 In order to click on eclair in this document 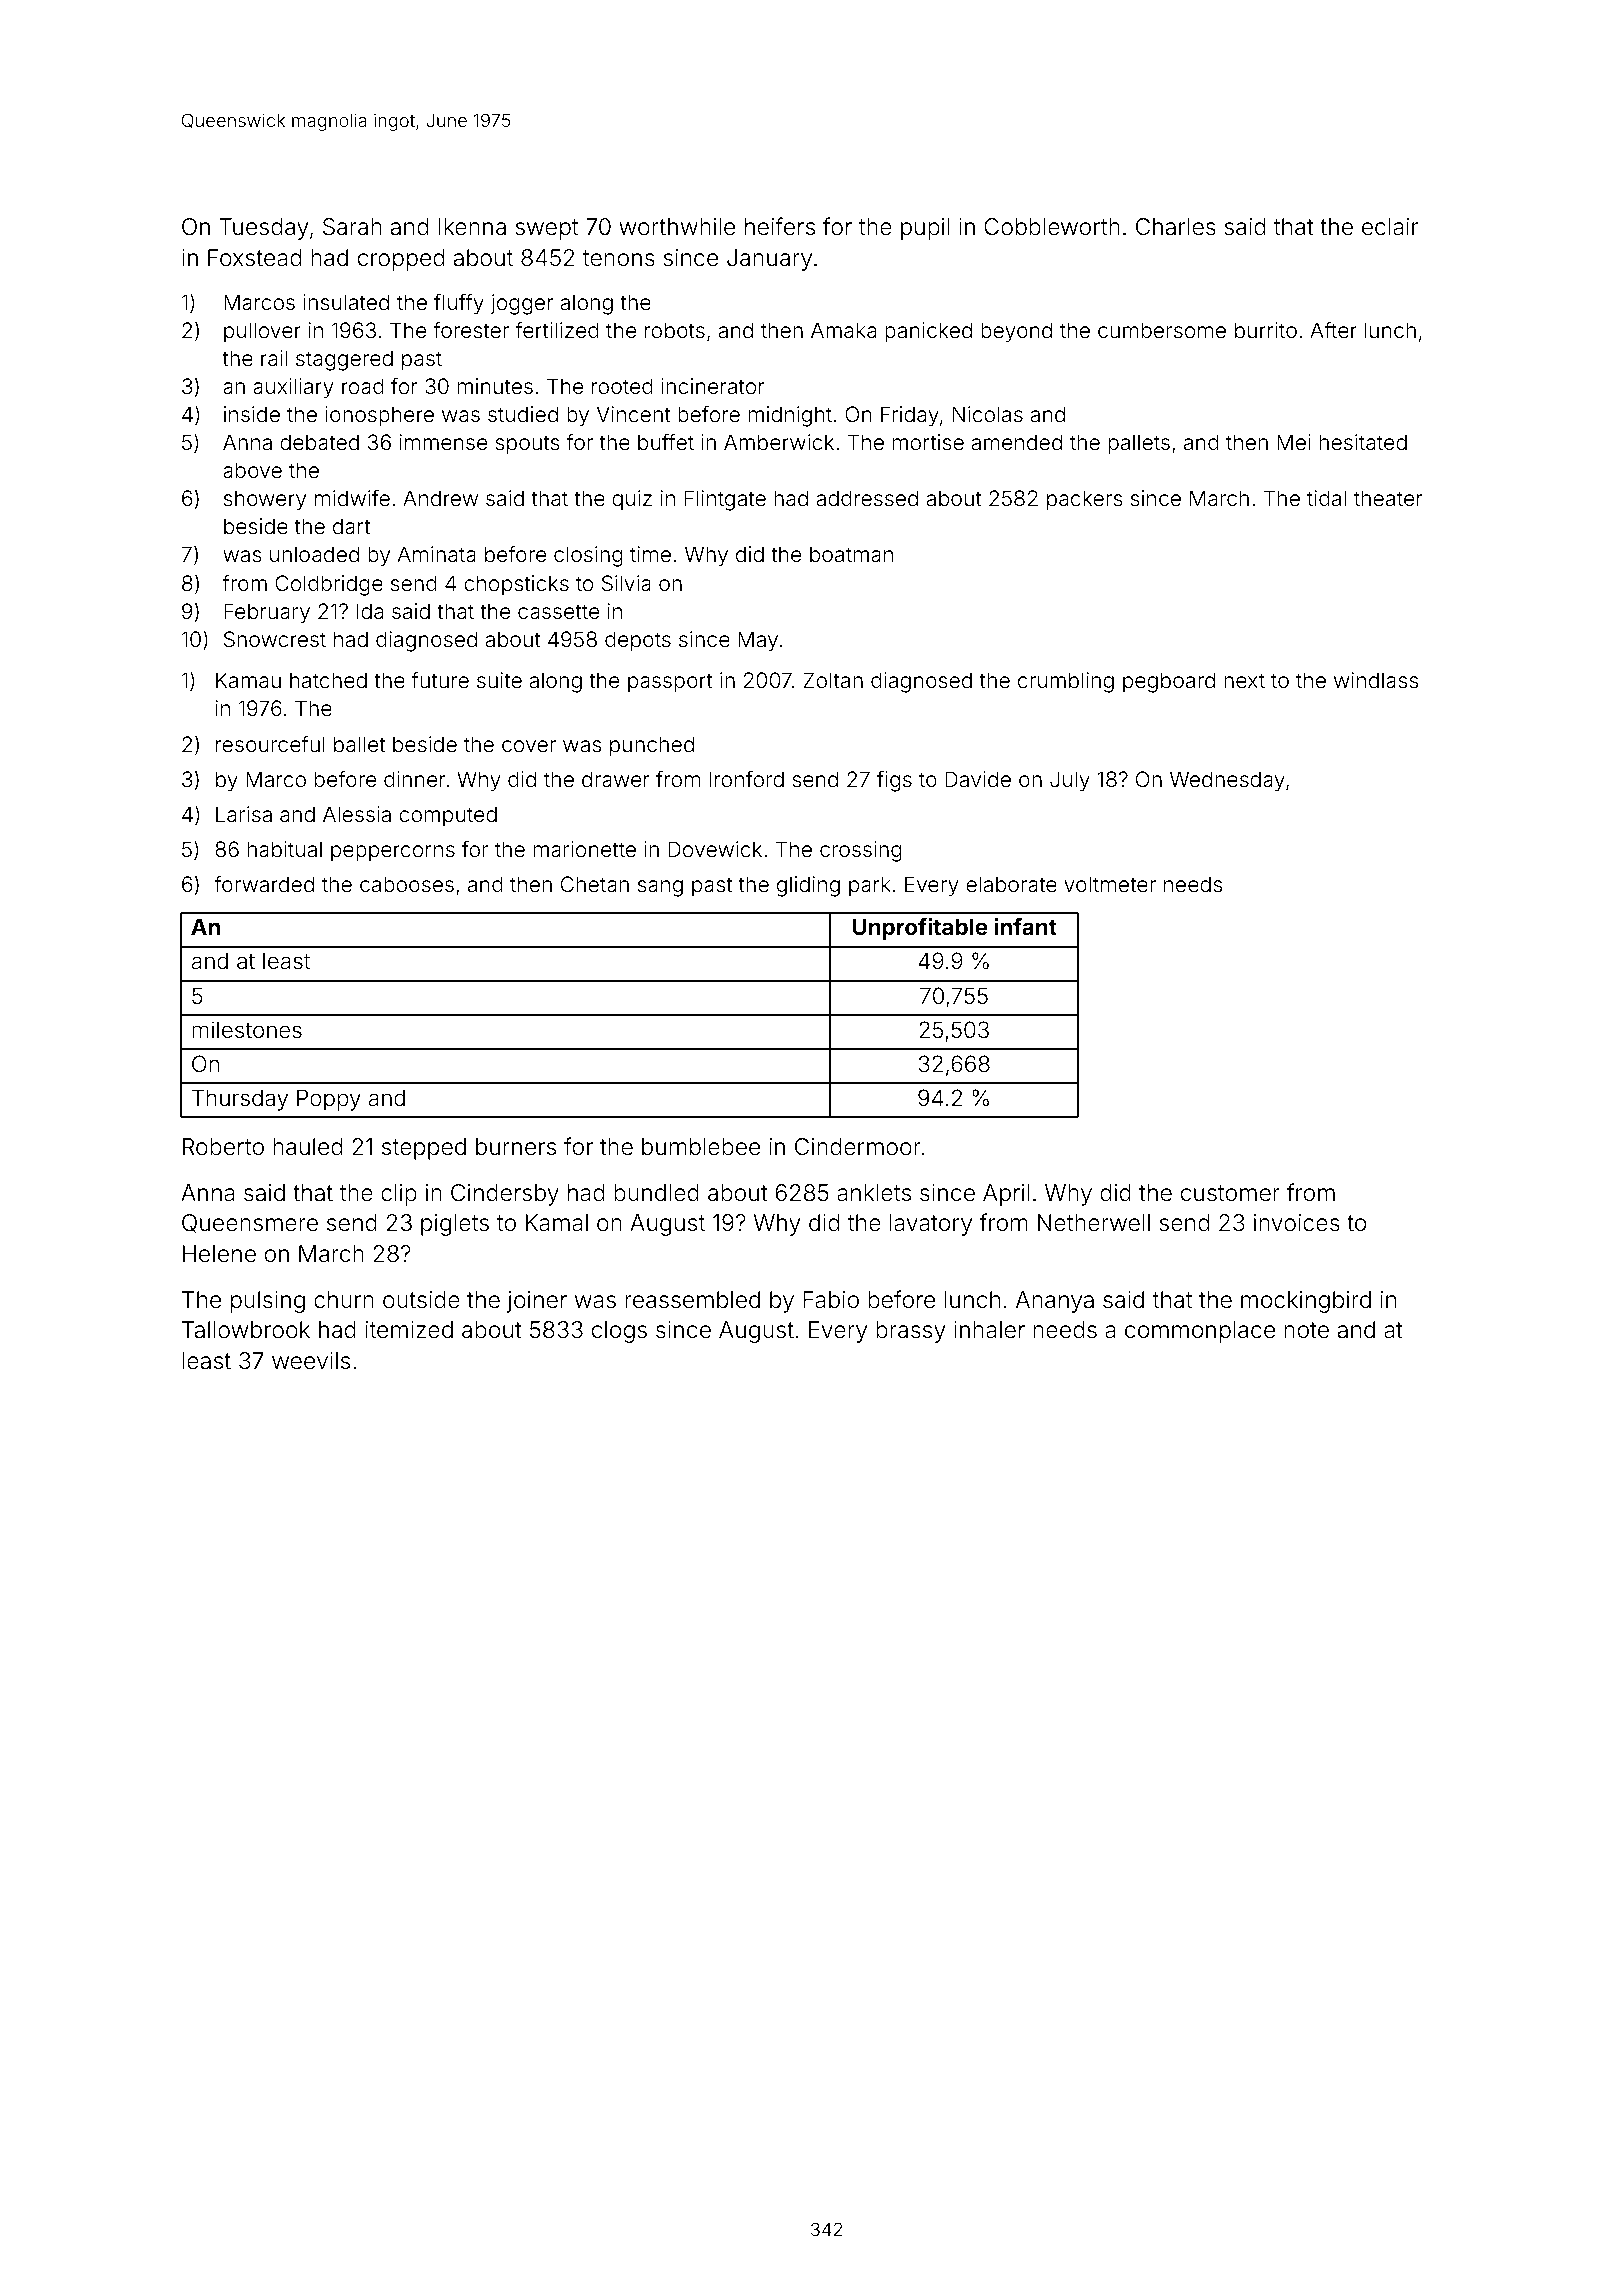, I will do `click(1390, 227)`.
